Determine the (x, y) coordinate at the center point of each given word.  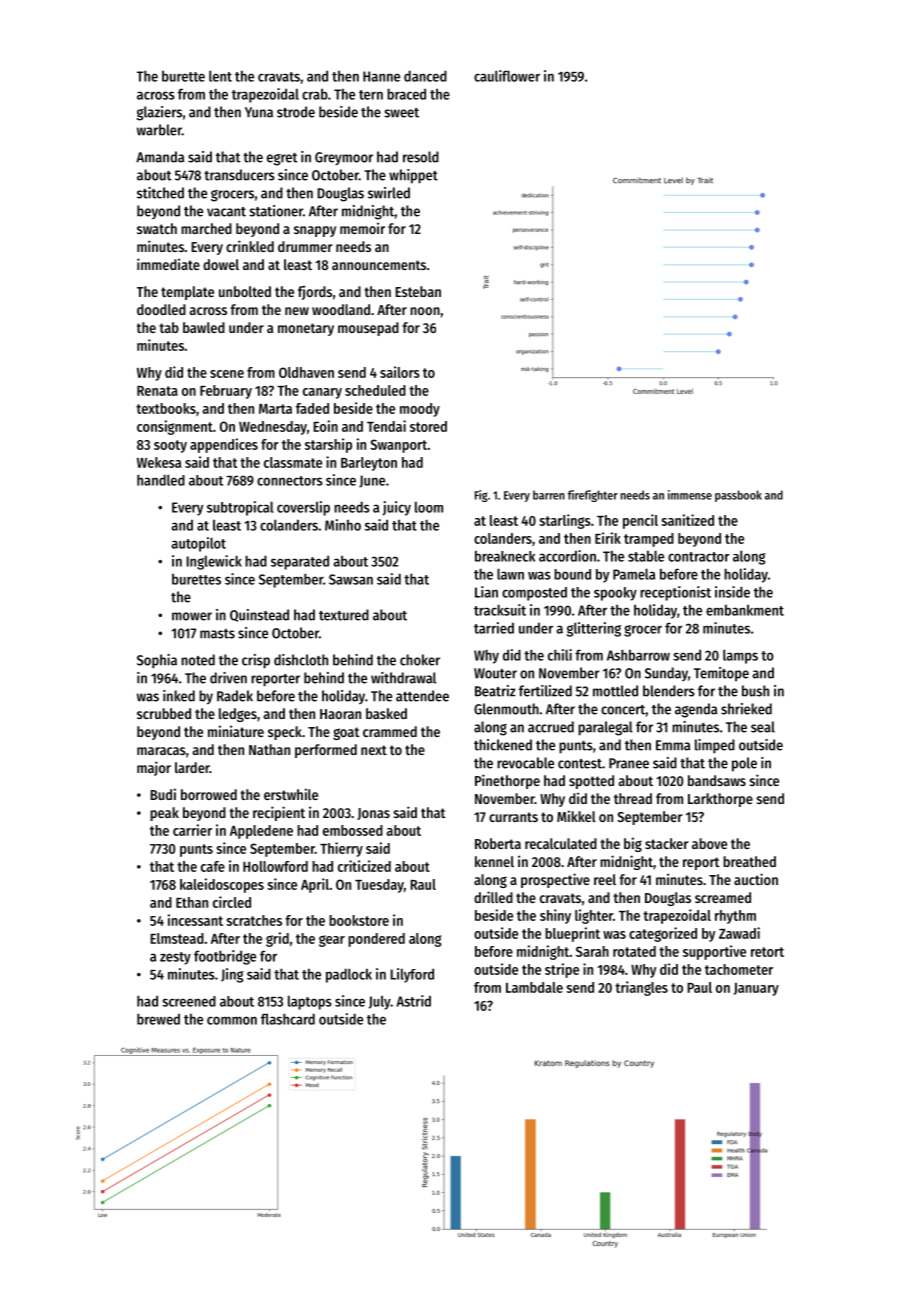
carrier (192, 830)
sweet (401, 113)
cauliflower (507, 76)
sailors (400, 372)
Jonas (373, 814)
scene (227, 374)
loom (429, 507)
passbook (738, 496)
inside (732, 592)
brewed (158, 1019)
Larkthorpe (720, 800)
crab (315, 94)
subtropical (240, 508)
